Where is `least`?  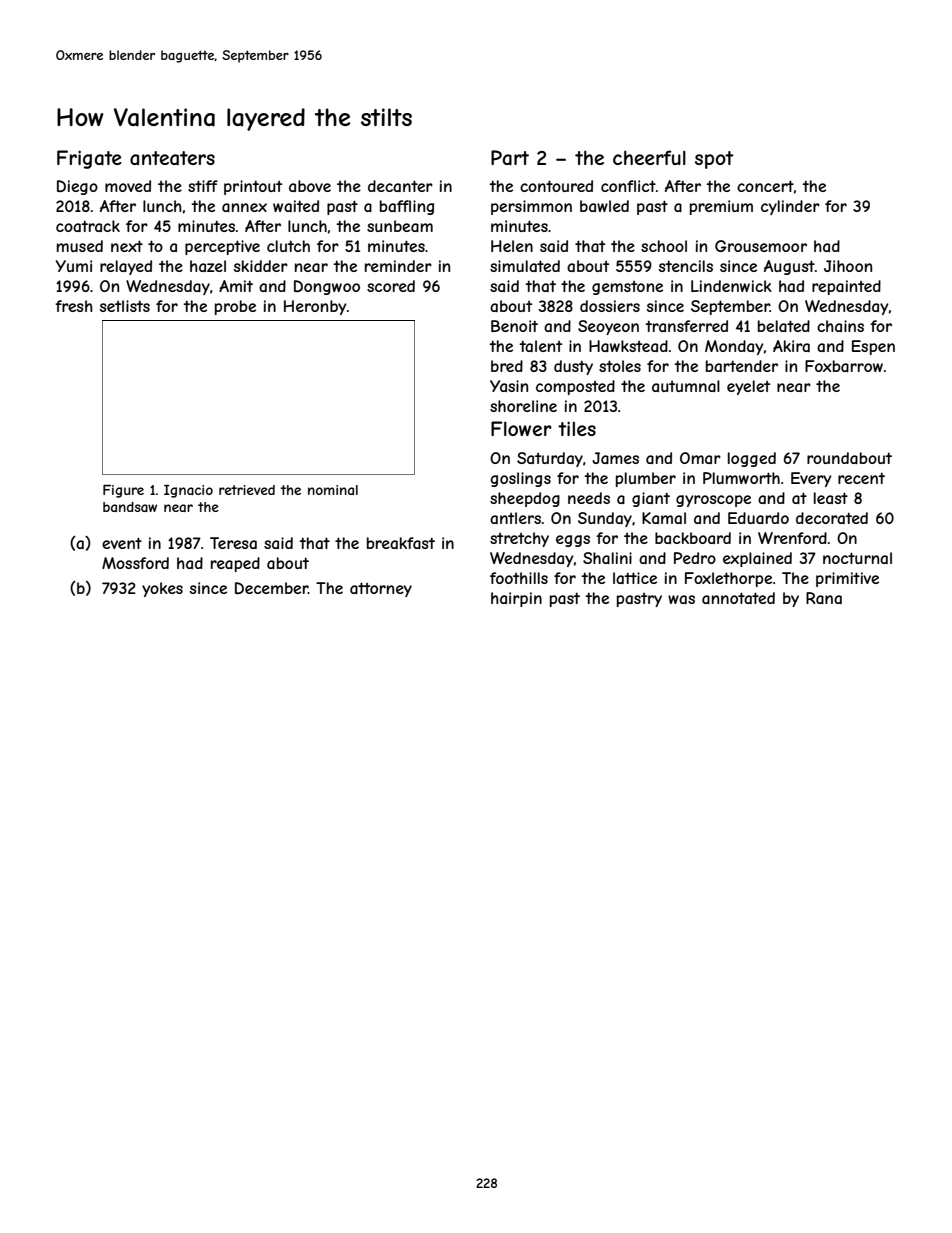 least is located at coordinates (831, 498).
